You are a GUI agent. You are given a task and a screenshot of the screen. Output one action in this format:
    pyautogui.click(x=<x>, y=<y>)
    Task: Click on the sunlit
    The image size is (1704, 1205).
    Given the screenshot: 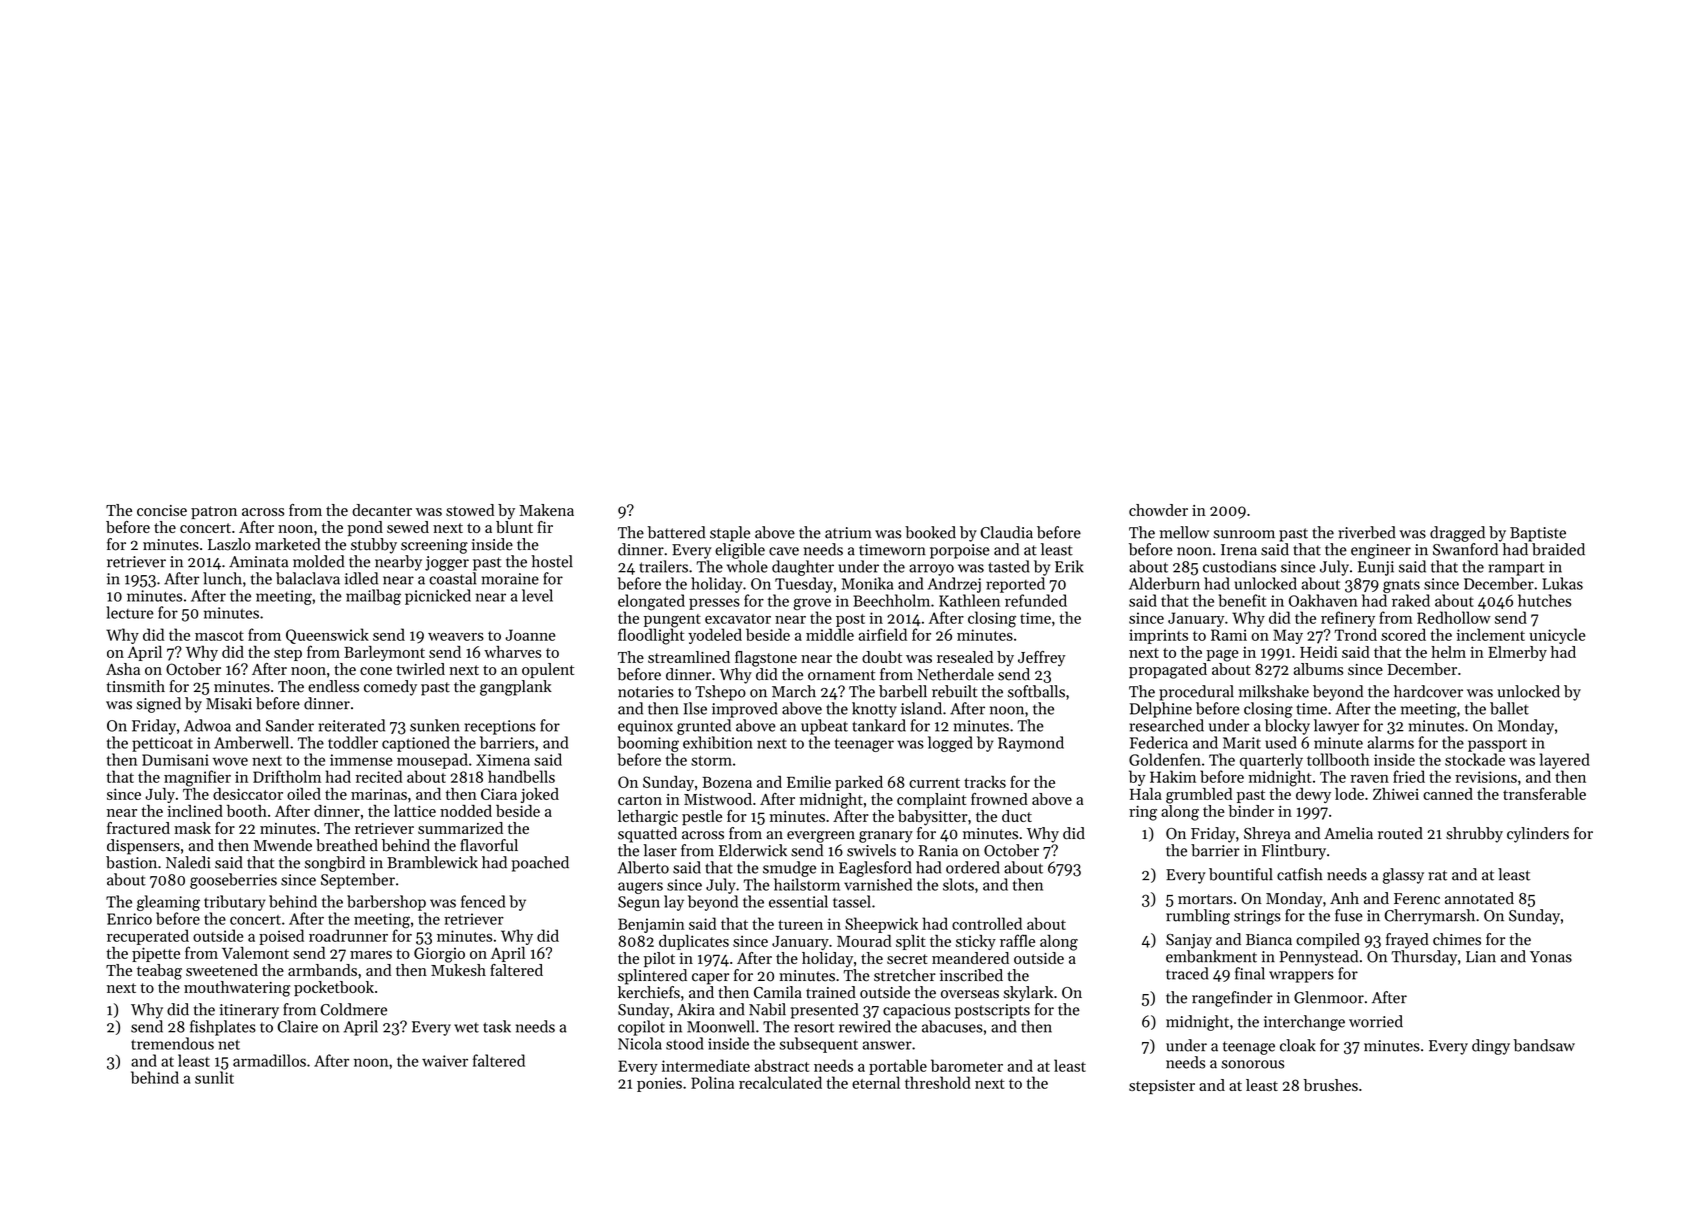 What is the action you would take?
    pyautogui.click(x=214, y=1077)
